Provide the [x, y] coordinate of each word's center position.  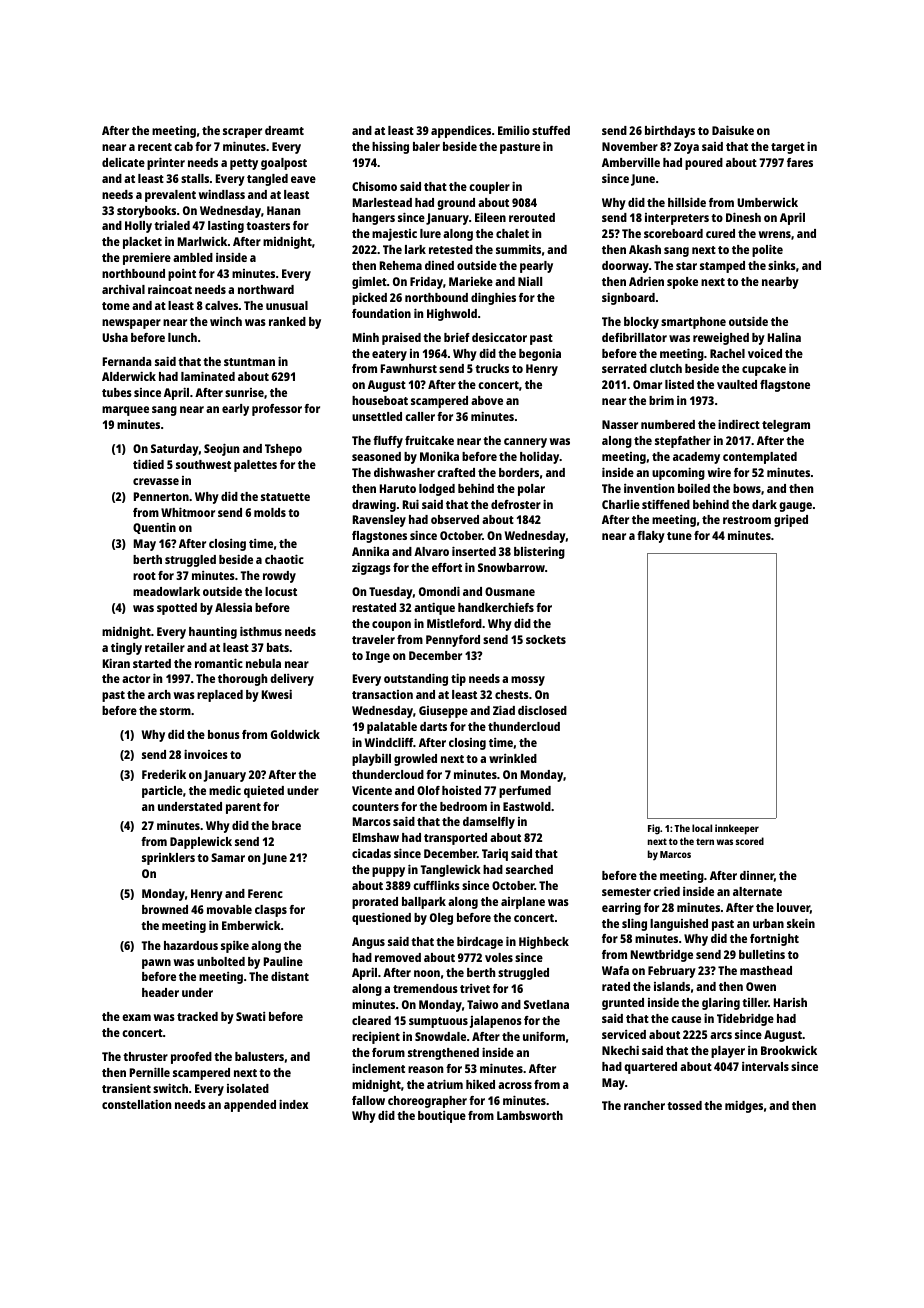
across [515, 1085]
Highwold [452, 315]
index [293, 1104]
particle [162, 792]
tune [679, 536]
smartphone [693, 323]
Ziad [504, 710]
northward [266, 289]
